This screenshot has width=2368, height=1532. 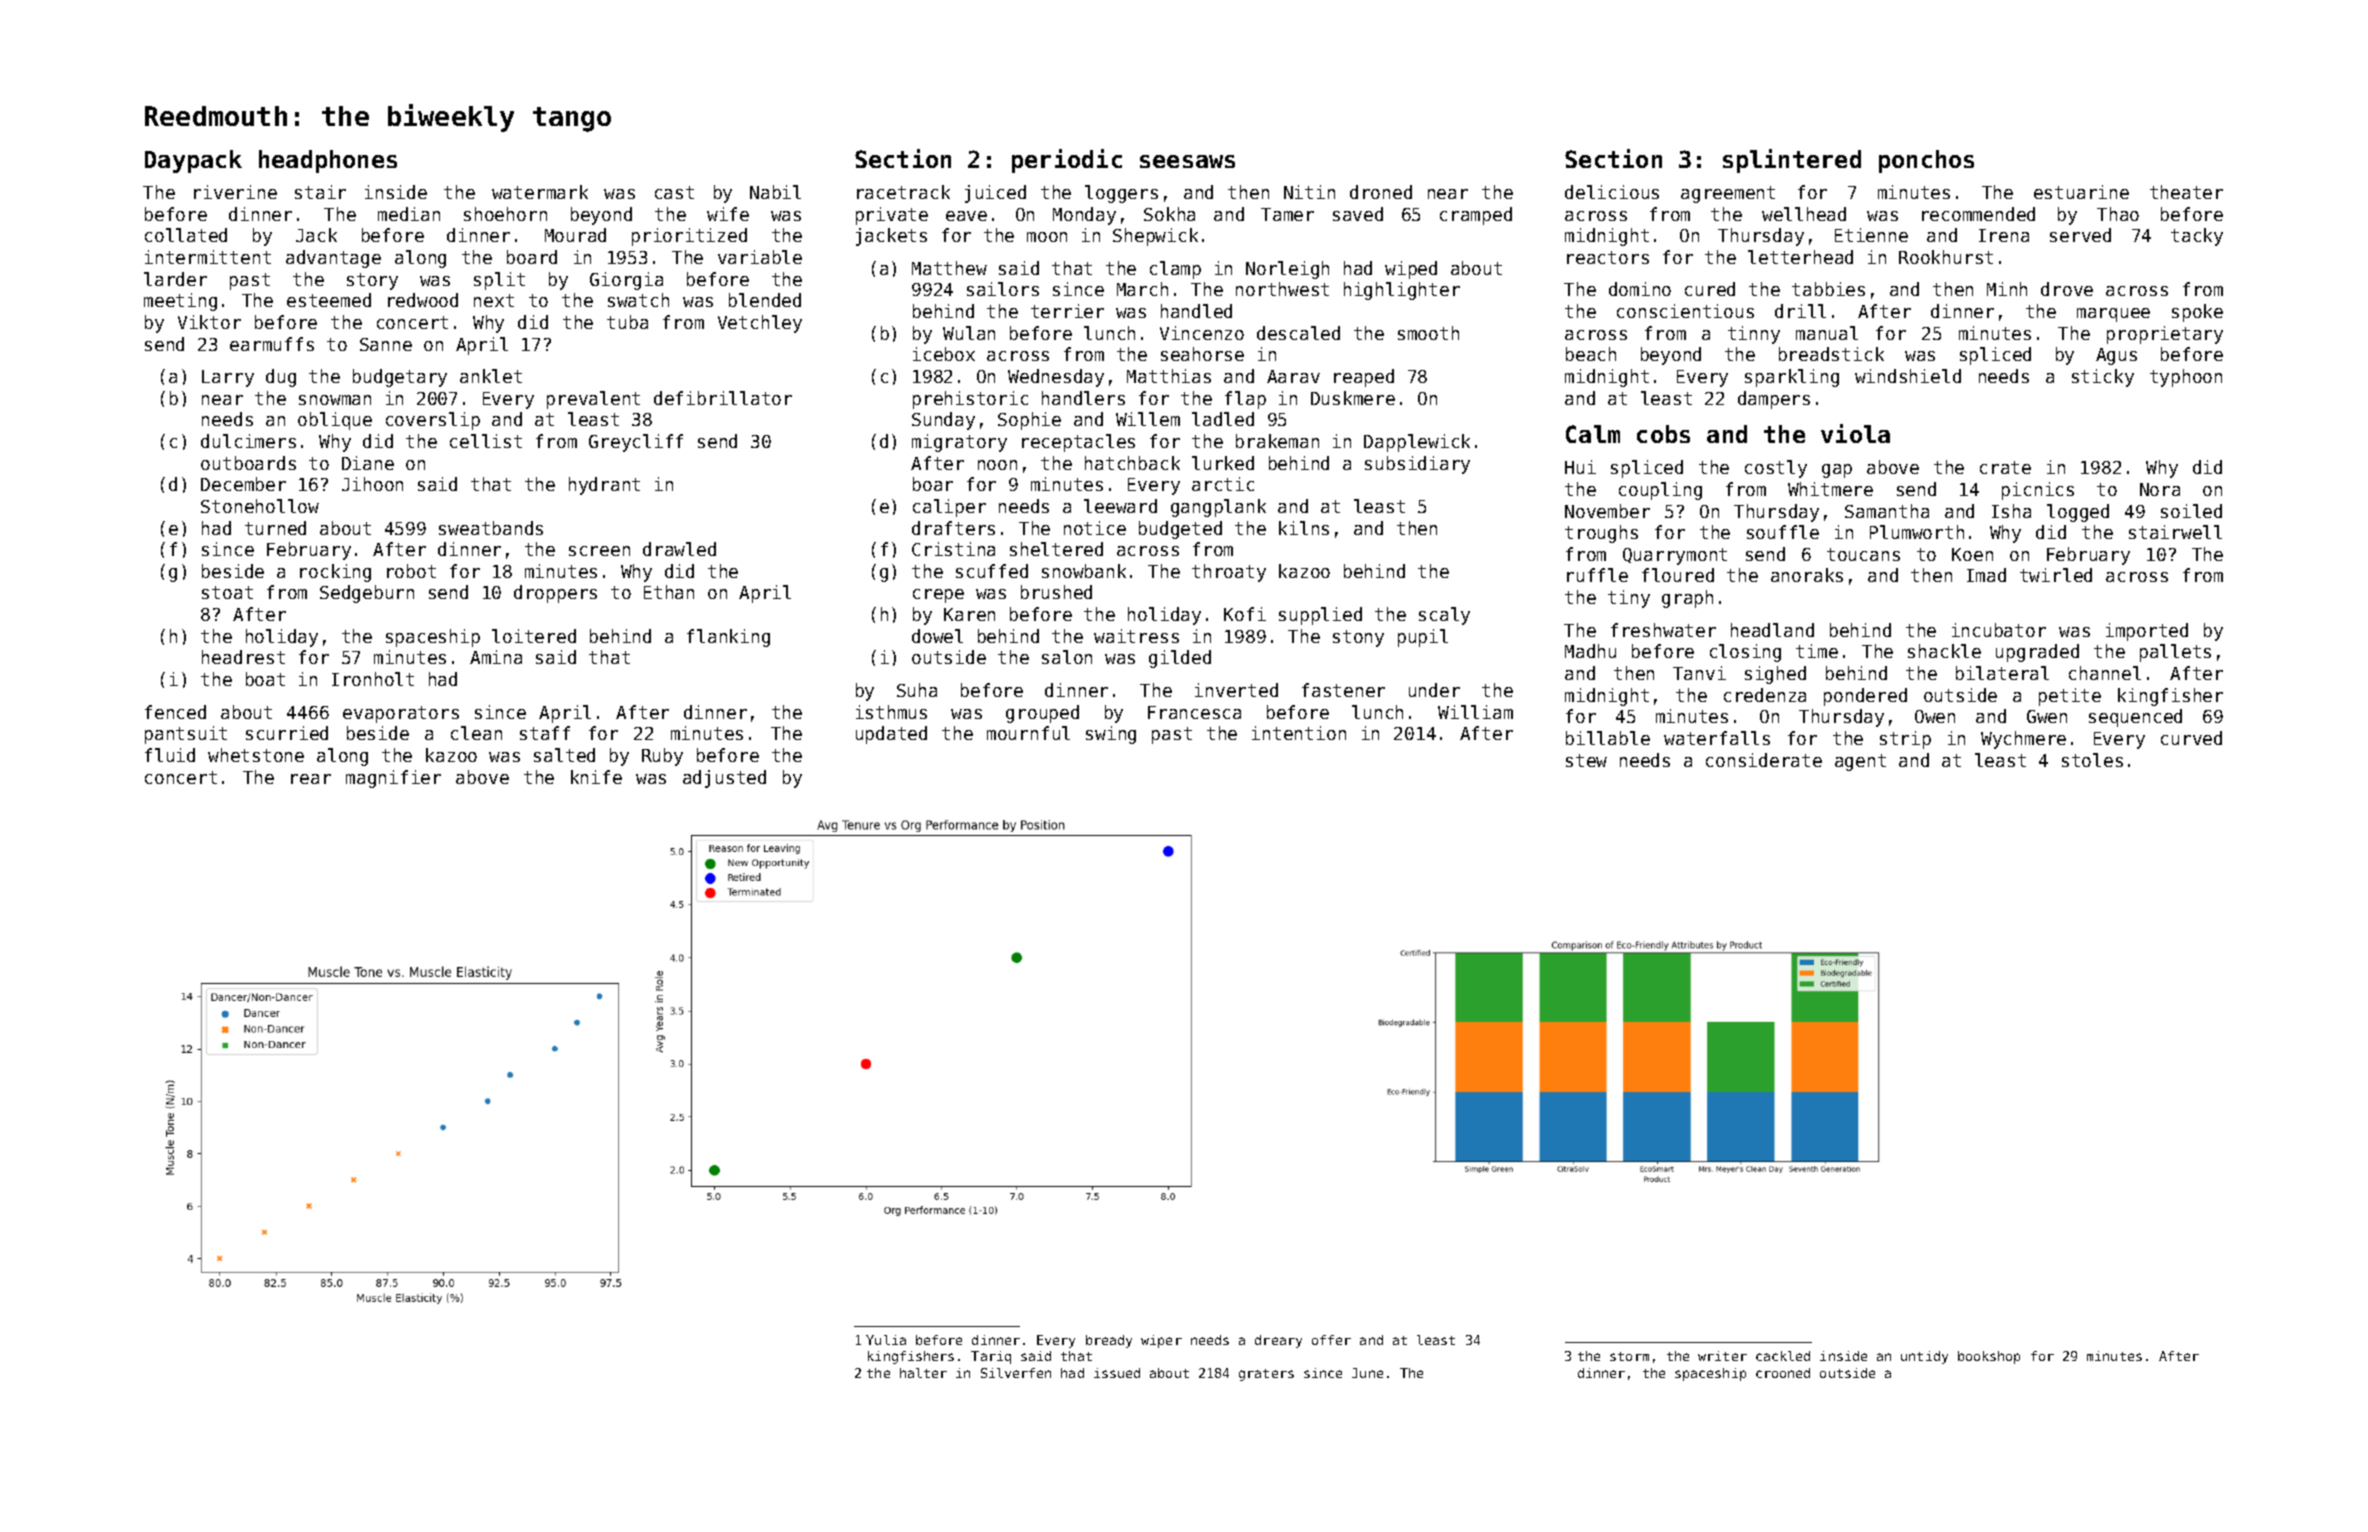 I want to click on issued, so click(x=1117, y=1373).
